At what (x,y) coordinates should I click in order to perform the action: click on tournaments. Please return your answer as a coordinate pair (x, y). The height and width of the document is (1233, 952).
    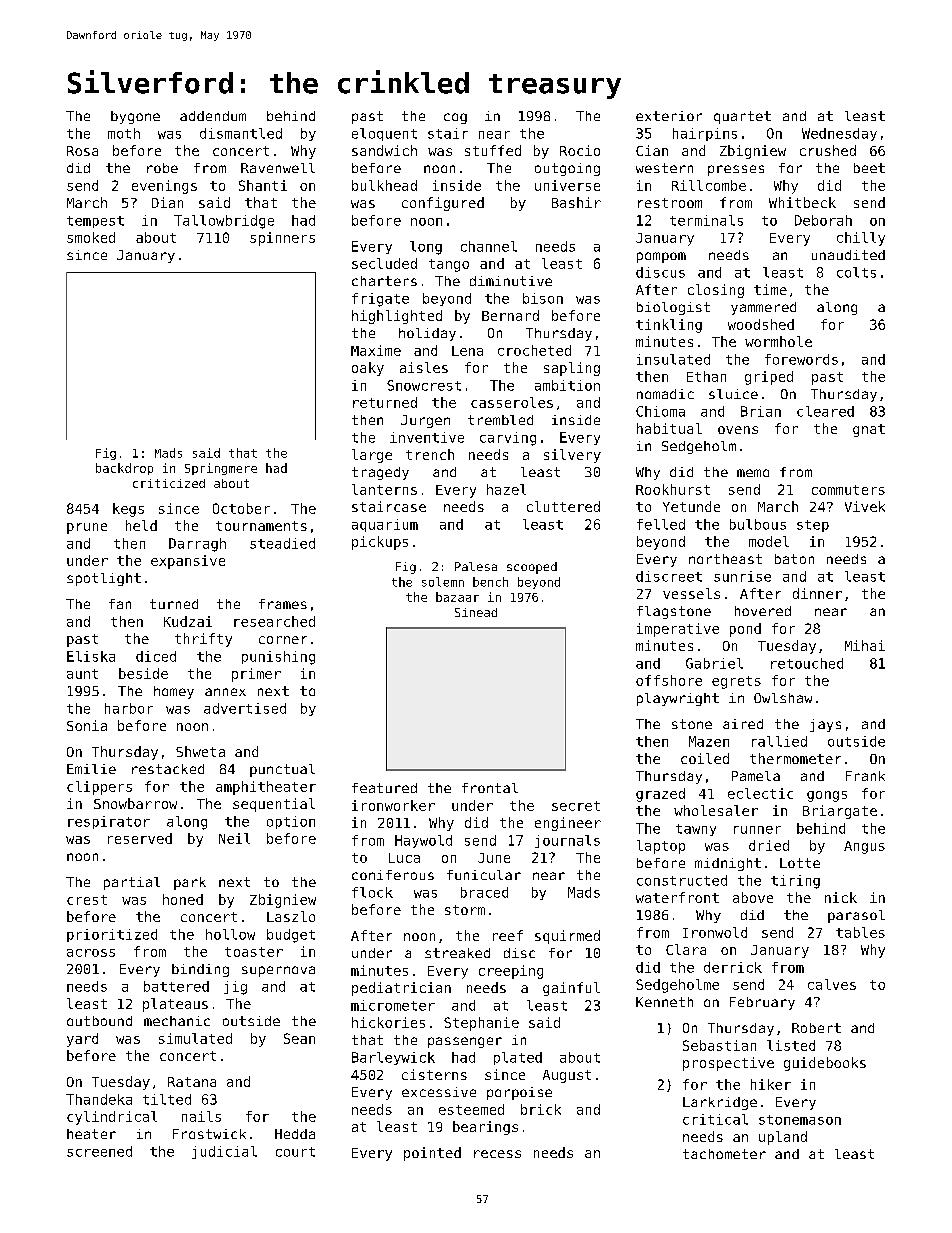
    Looking at the image, I should click on (261, 526).
